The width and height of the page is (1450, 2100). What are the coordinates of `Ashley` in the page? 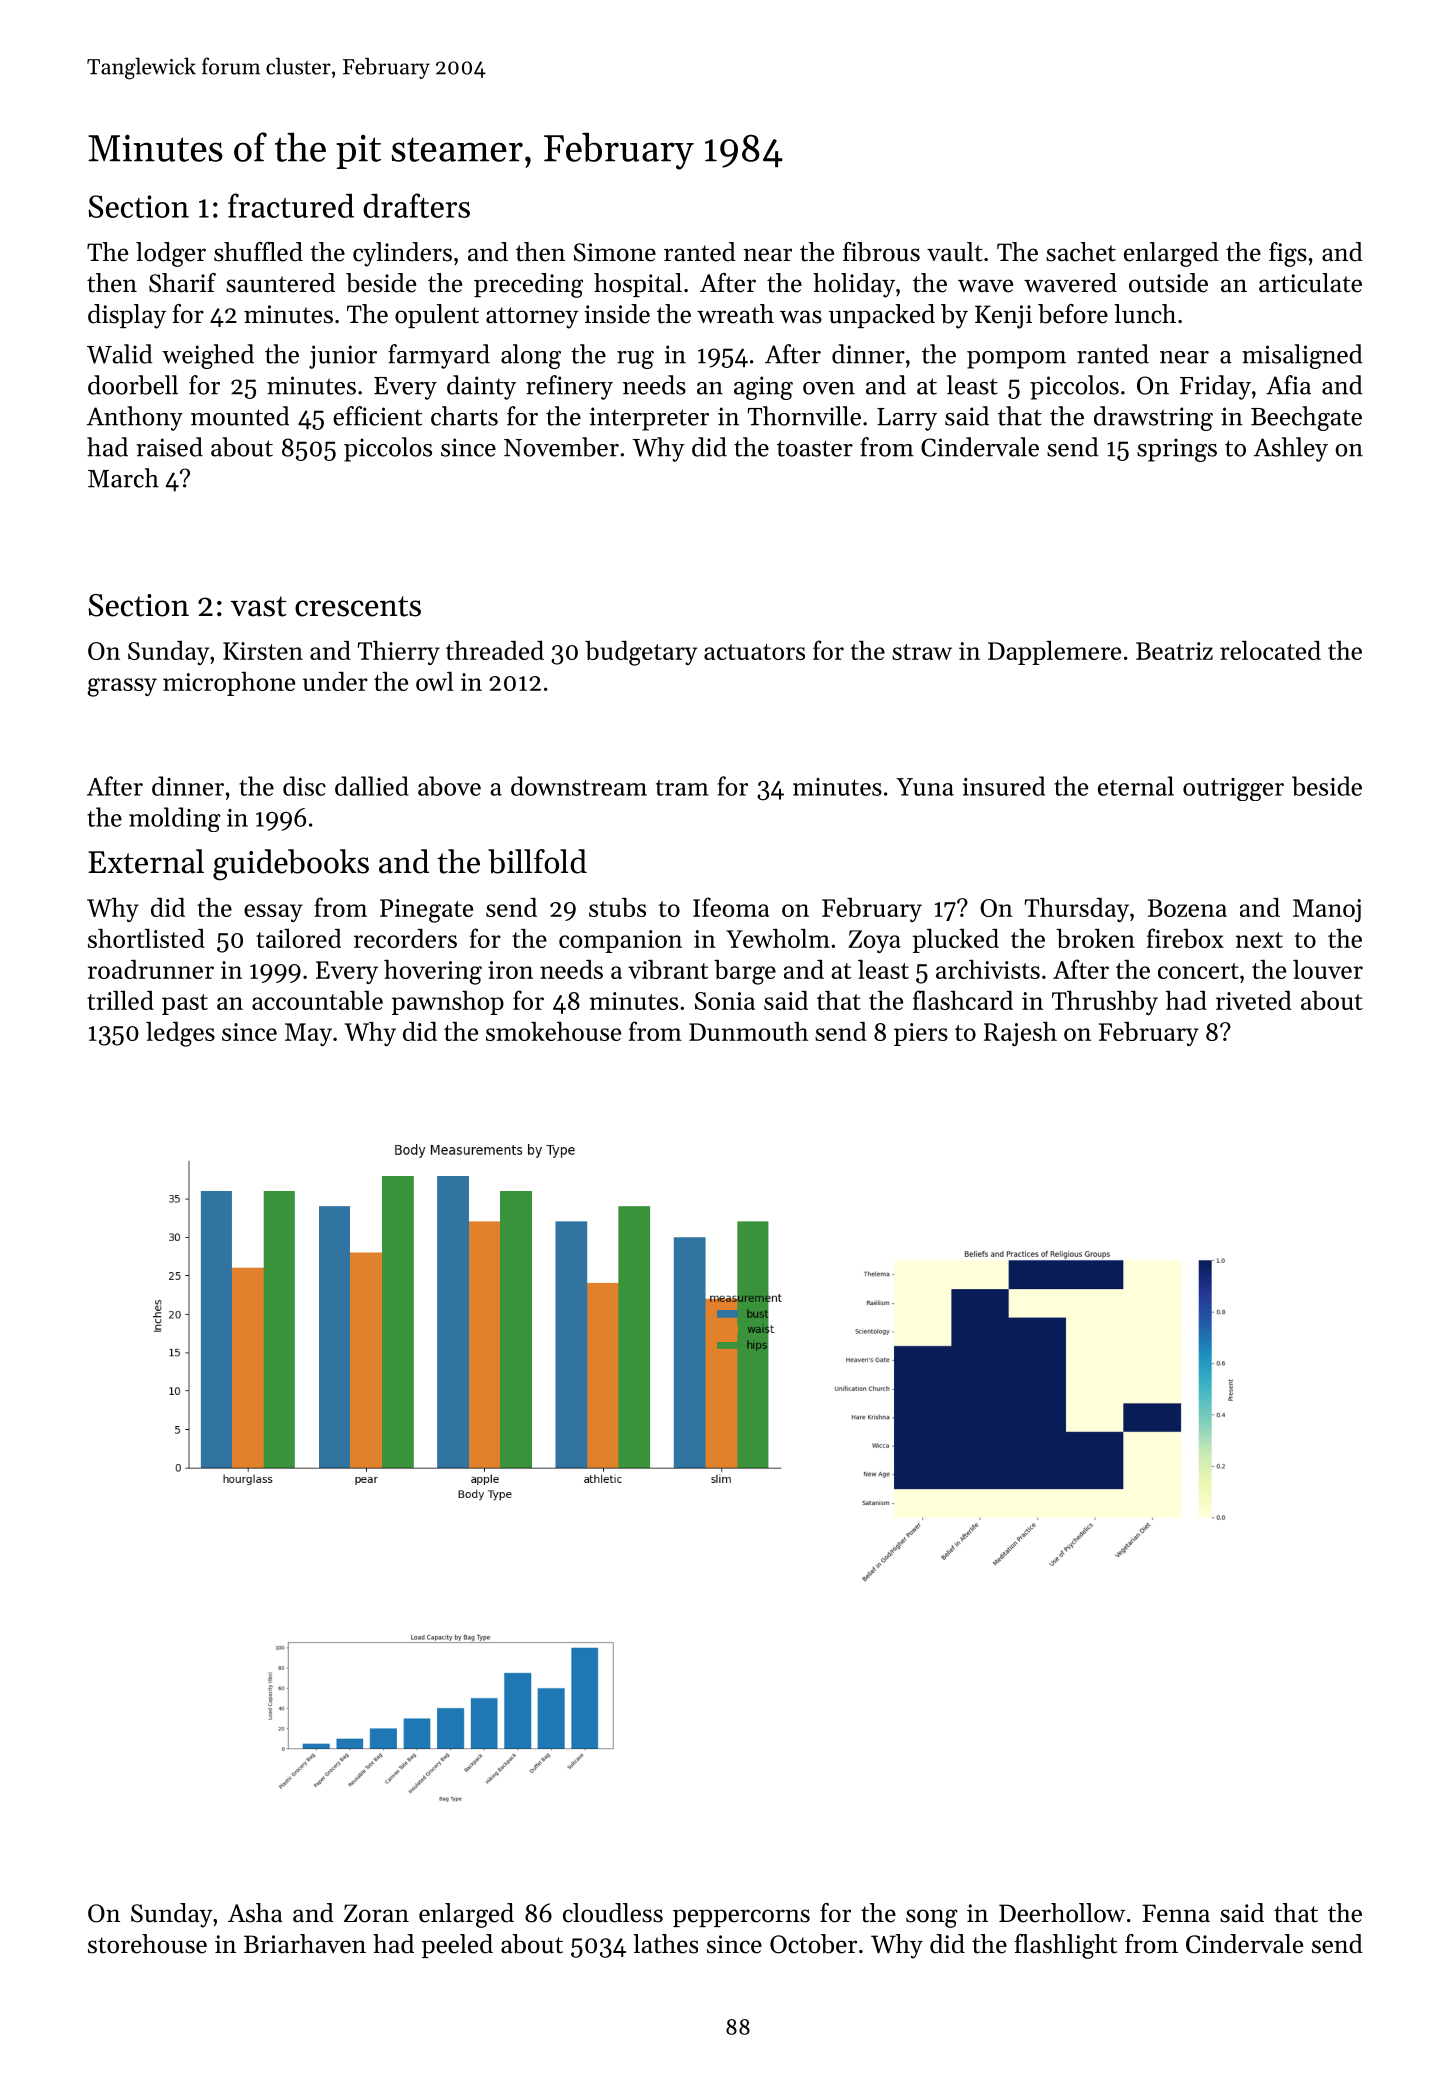 It's located at (1291, 449).
